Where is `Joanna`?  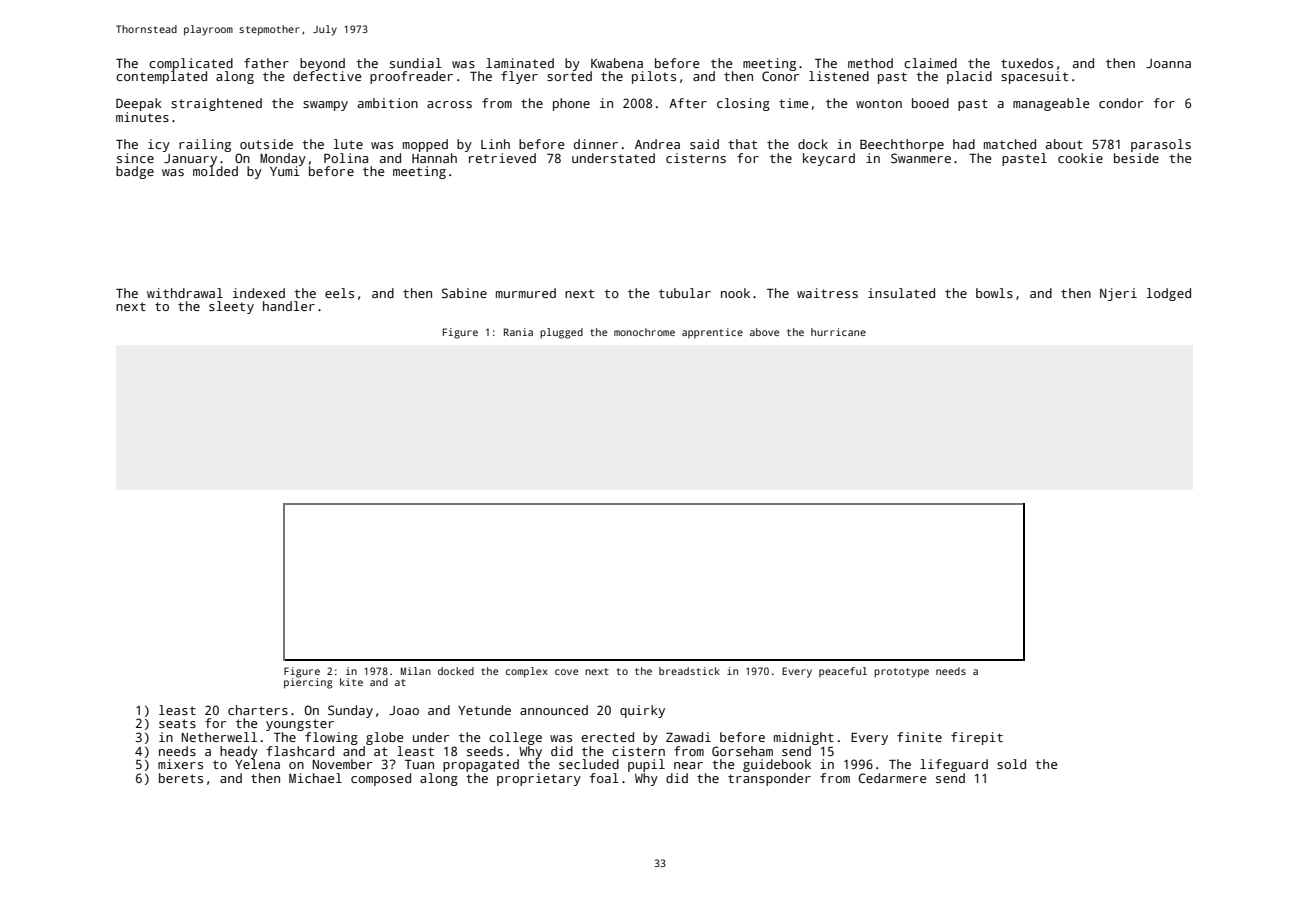 Joanna is located at coordinates (1168, 63).
